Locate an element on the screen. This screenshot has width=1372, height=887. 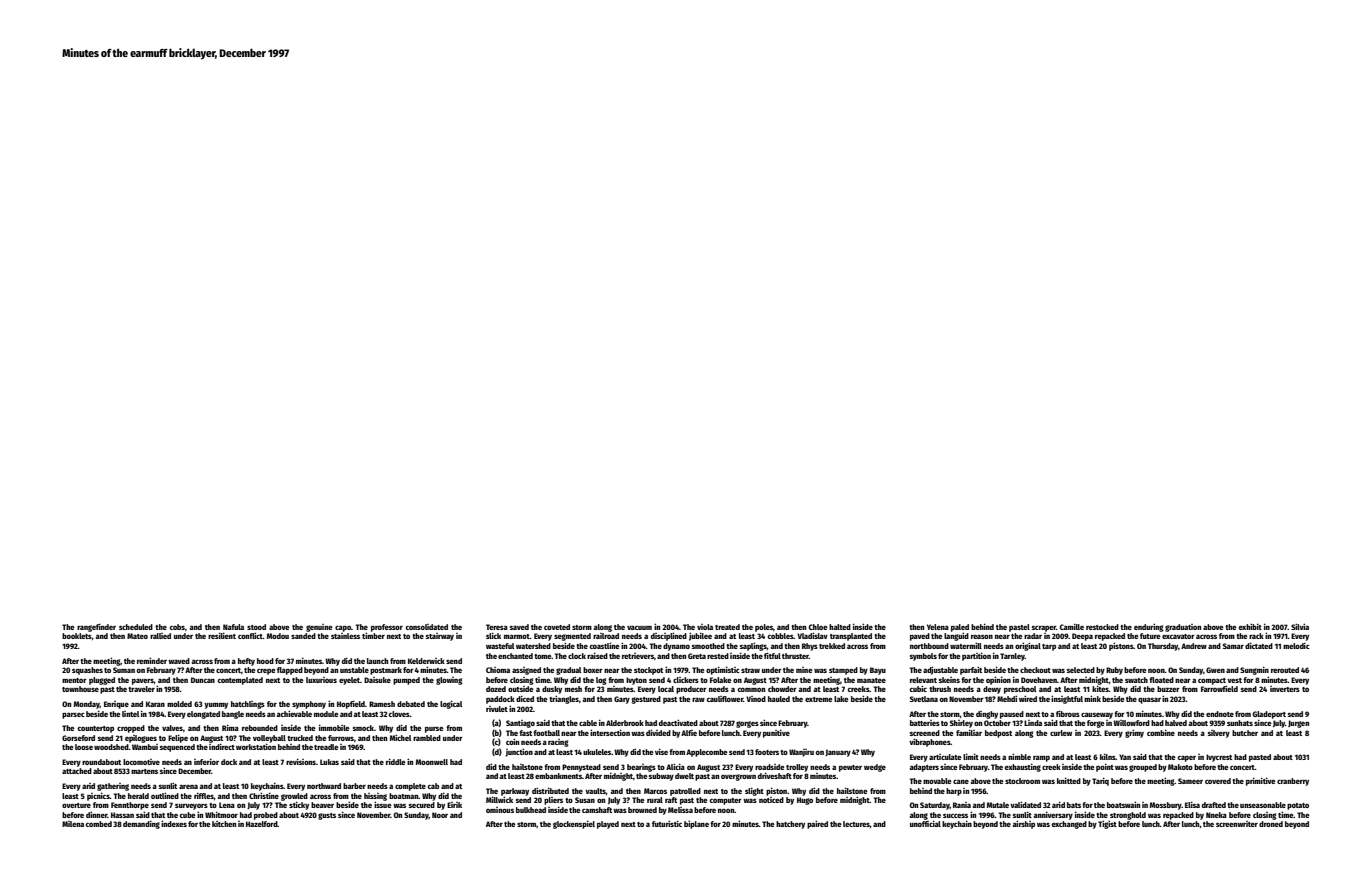
kitchen is located at coordinates (224, 824).
